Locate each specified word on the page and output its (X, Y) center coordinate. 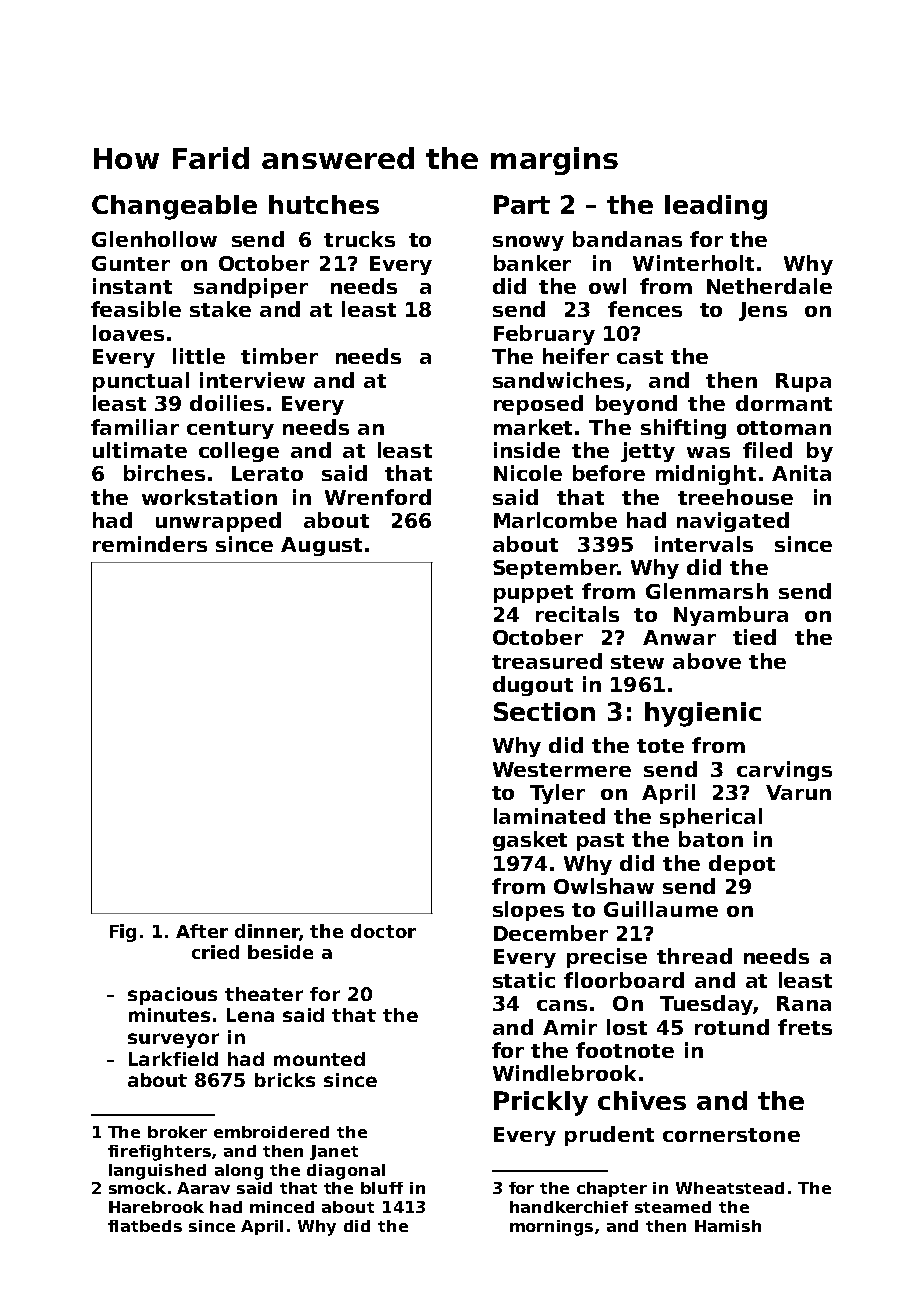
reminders (150, 544)
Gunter (131, 263)
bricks (285, 1080)
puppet (533, 594)
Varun (798, 792)
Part (522, 204)
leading (716, 207)
